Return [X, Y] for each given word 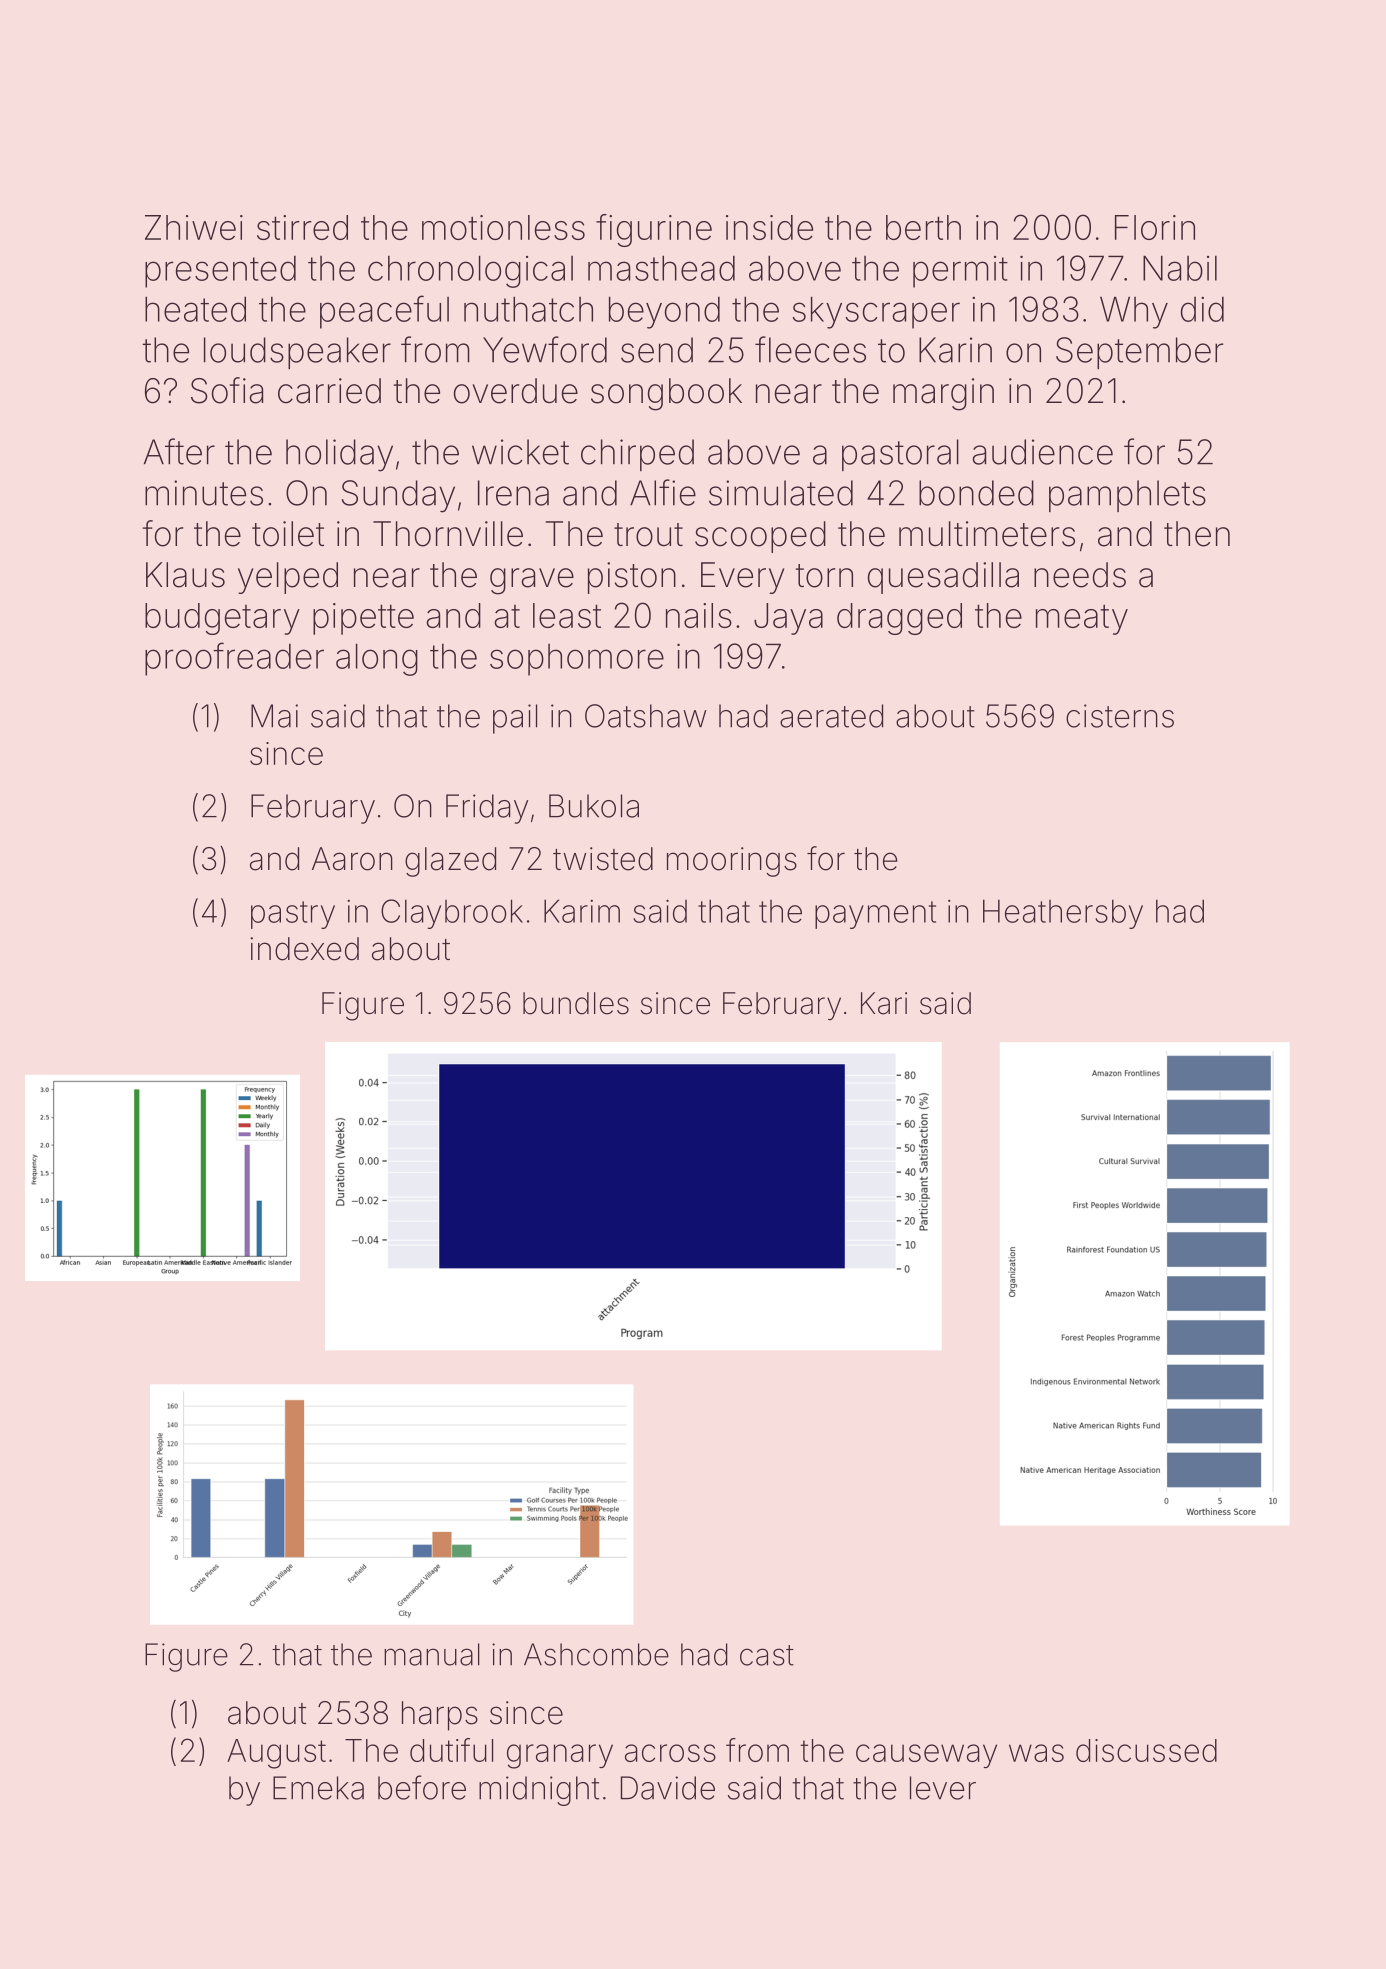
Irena [513, 493]
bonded [976, 493]
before [422, 1787]
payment [875, 915]
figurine [654, 230]
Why [1134, 312]
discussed [1146, 1750]
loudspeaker [297, 353]
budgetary [222, 619]
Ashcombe [596, 1654]
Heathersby [1063, 914]
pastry [293, 915]
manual [432, 1654]
